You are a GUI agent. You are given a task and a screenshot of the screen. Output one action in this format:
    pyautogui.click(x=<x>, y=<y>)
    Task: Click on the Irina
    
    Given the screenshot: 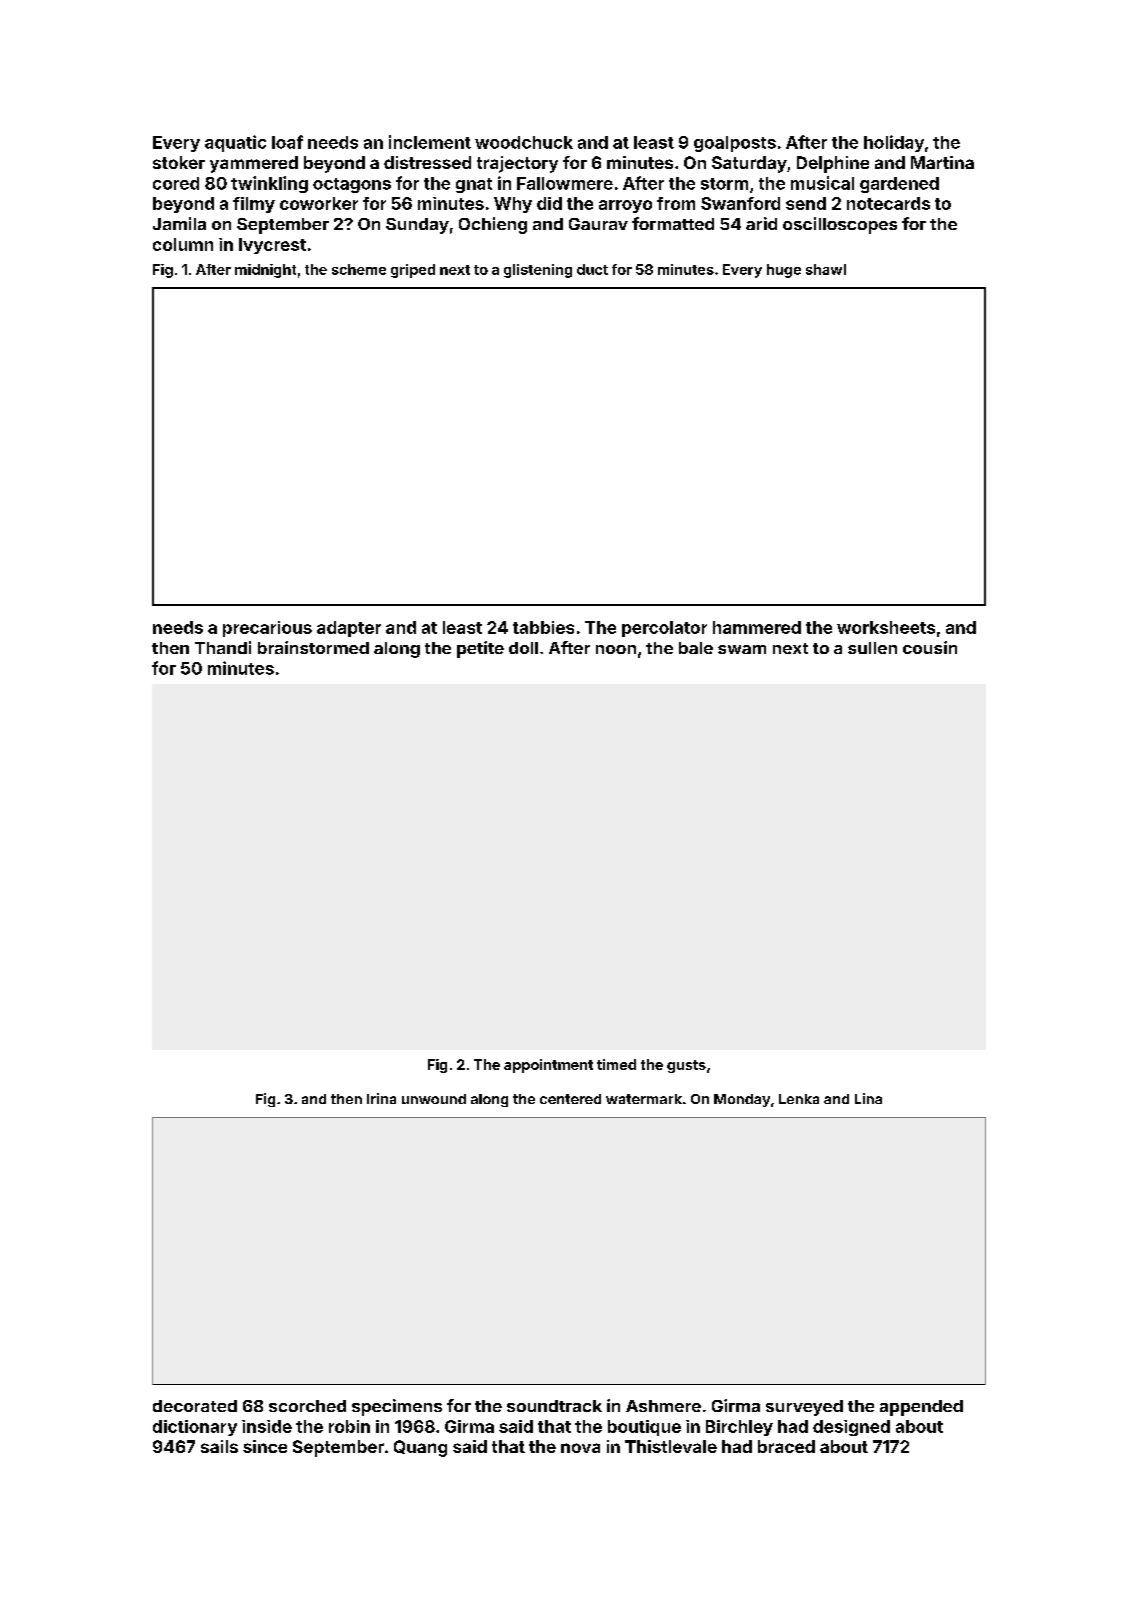 What is the action you would take?
    pyautogui.click(x=381, y=1098)
